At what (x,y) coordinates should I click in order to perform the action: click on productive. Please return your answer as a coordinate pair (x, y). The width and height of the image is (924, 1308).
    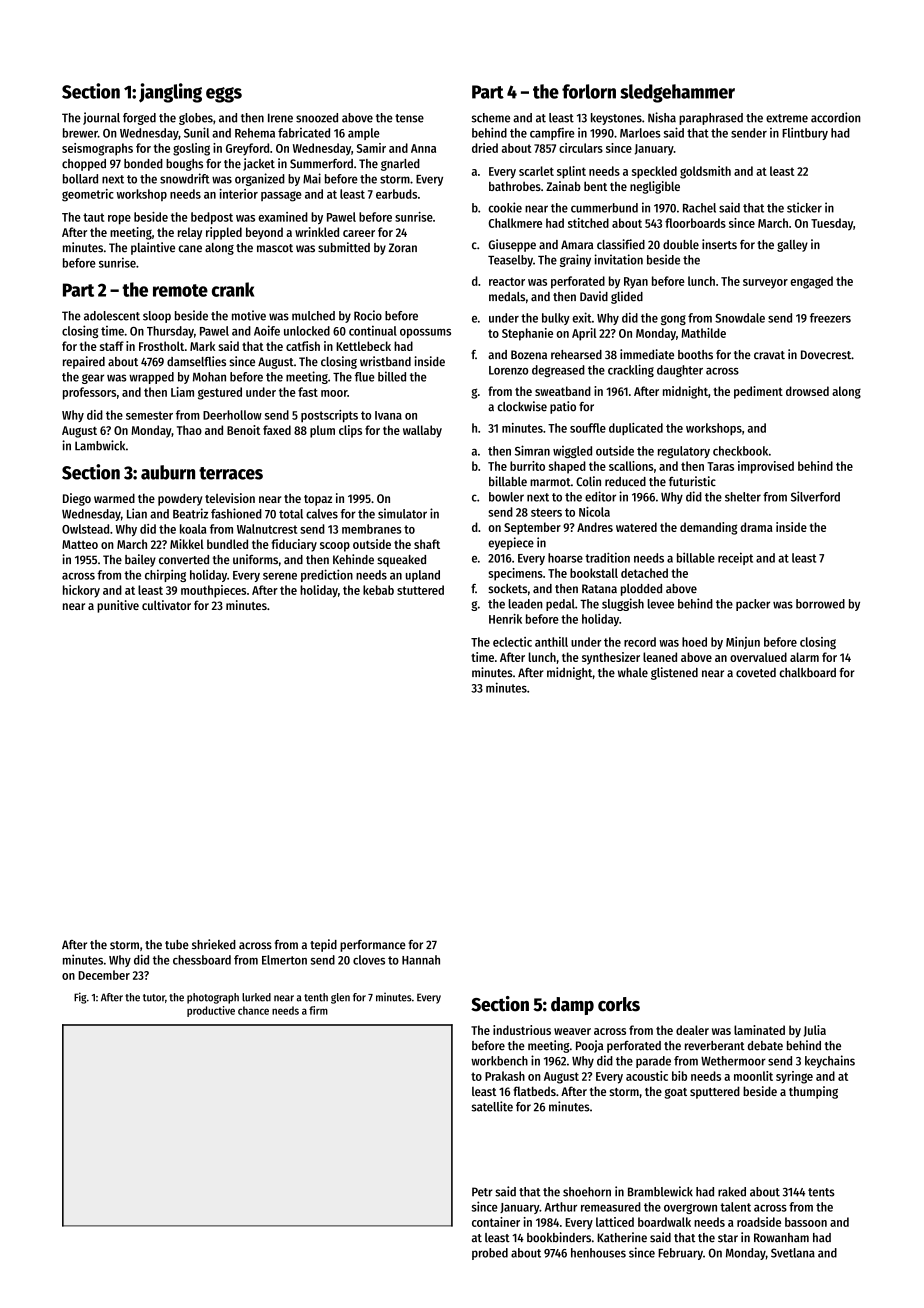
    Looking at the image, I should click on (211, 1011).
